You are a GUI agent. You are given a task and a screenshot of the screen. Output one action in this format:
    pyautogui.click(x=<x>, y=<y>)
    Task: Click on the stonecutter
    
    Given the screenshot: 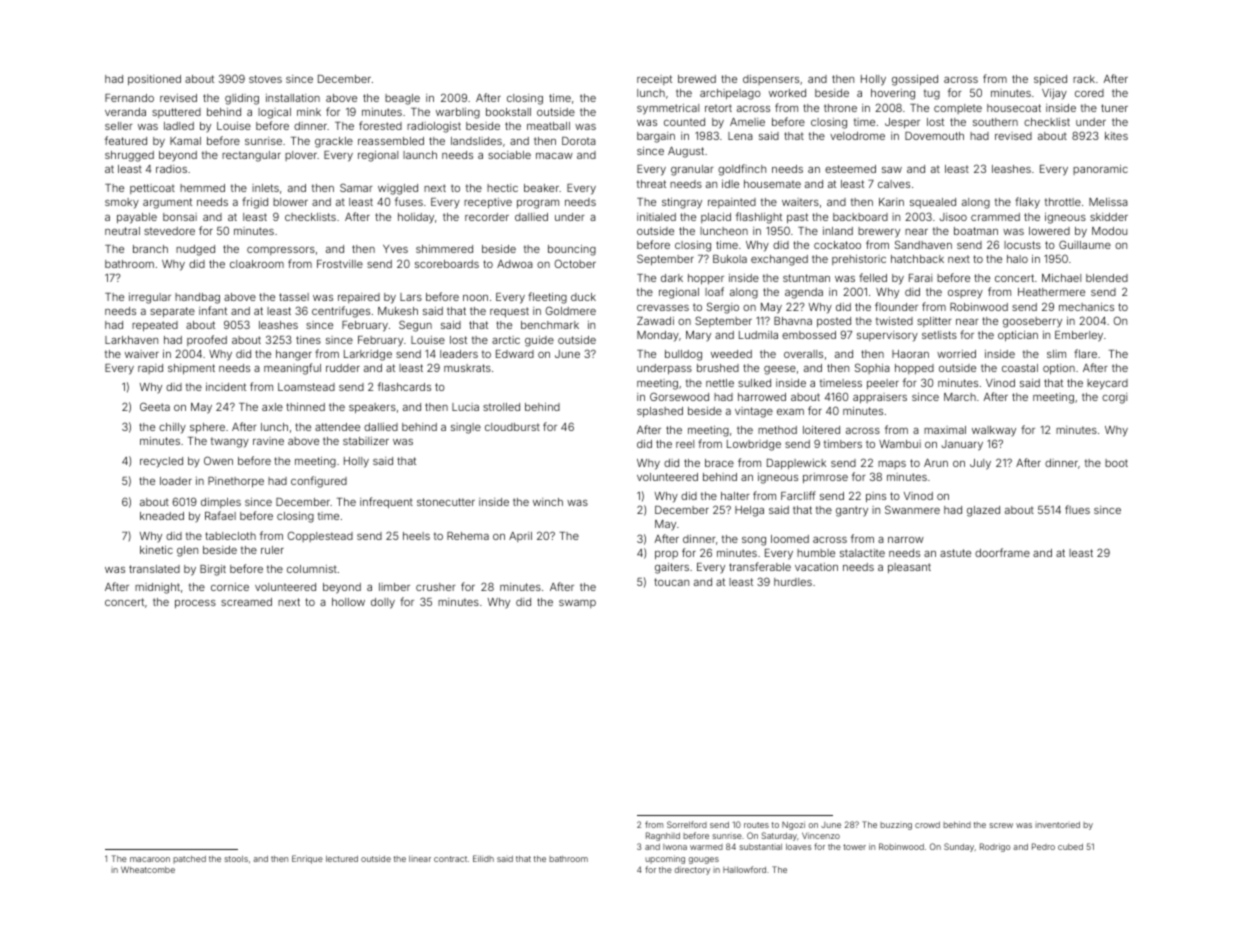 What is the action you would take?
    pyautogui.click(x=446, y=502)
